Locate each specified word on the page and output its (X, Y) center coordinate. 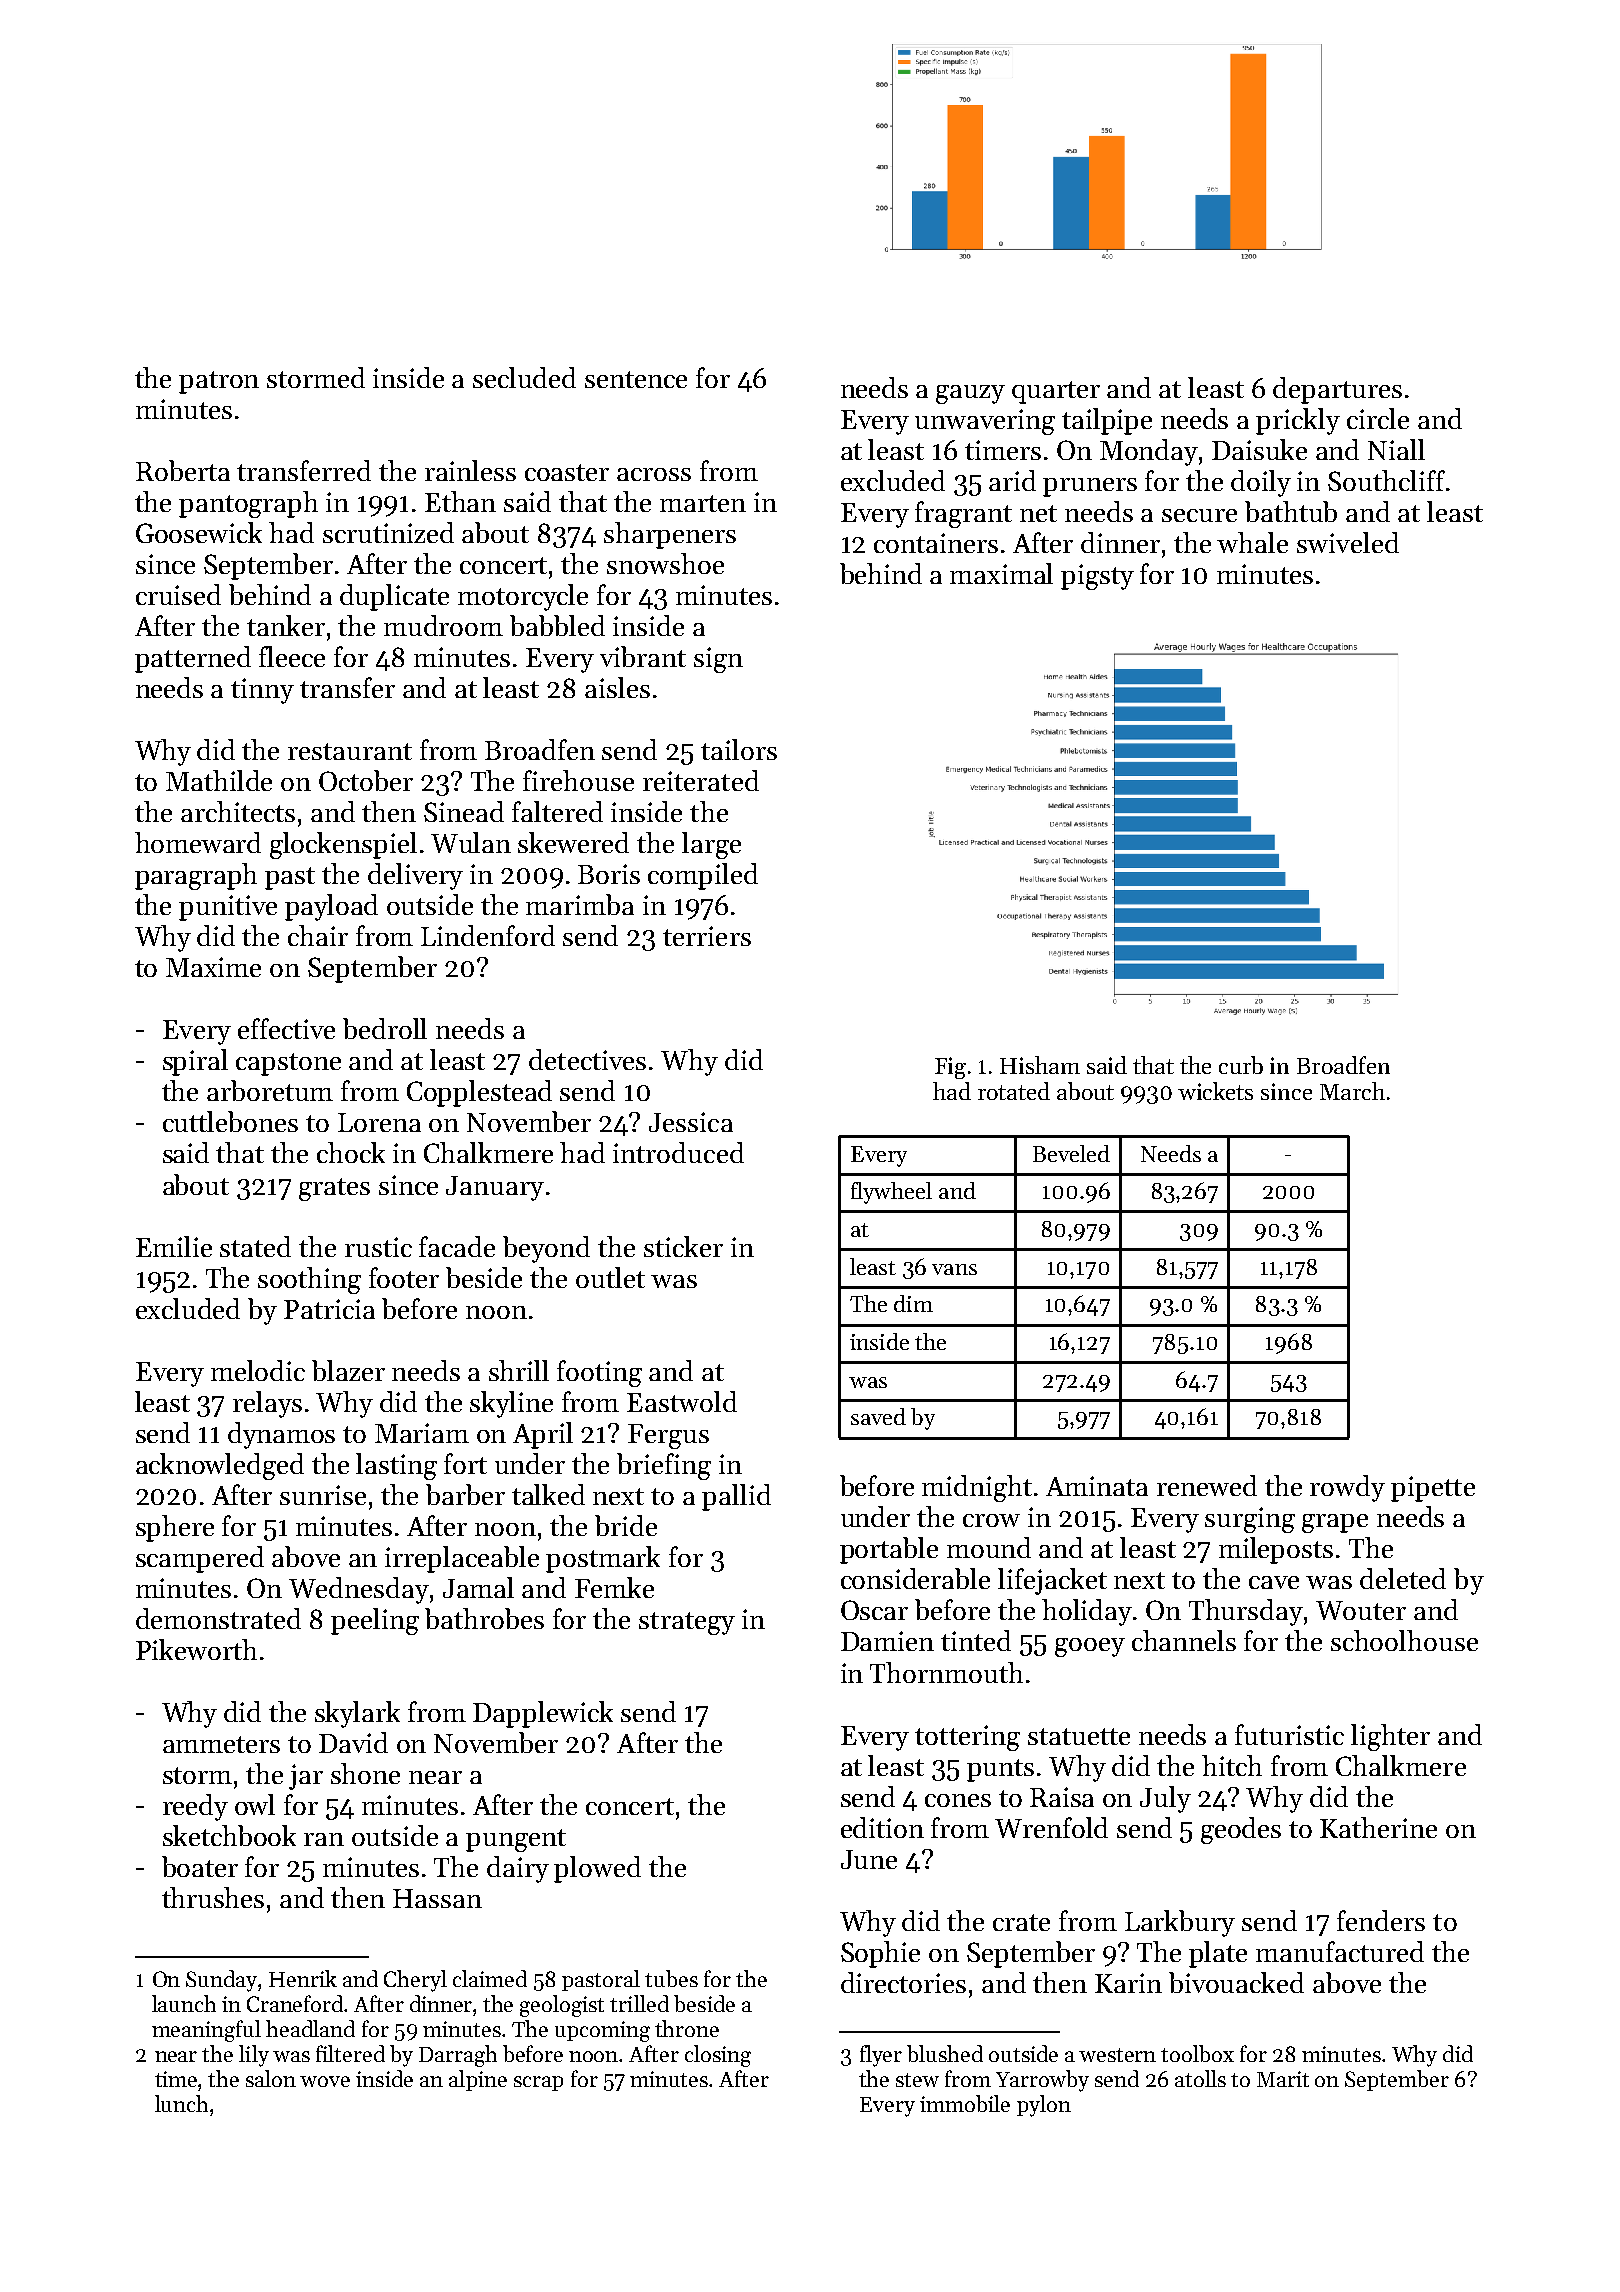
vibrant (643, 656)
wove (325, 2081)
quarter (1056, 392)
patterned (193, 659)
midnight (977, 1488)
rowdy (1347, 1488)
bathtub (1291, 511)
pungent (516, 1840)
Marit (1283, 2079)
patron (219, 382)
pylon (1044, 2106)
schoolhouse (1404, 1640)
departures (1337, 390)
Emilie (174, 1246)
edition (882, 1827)
